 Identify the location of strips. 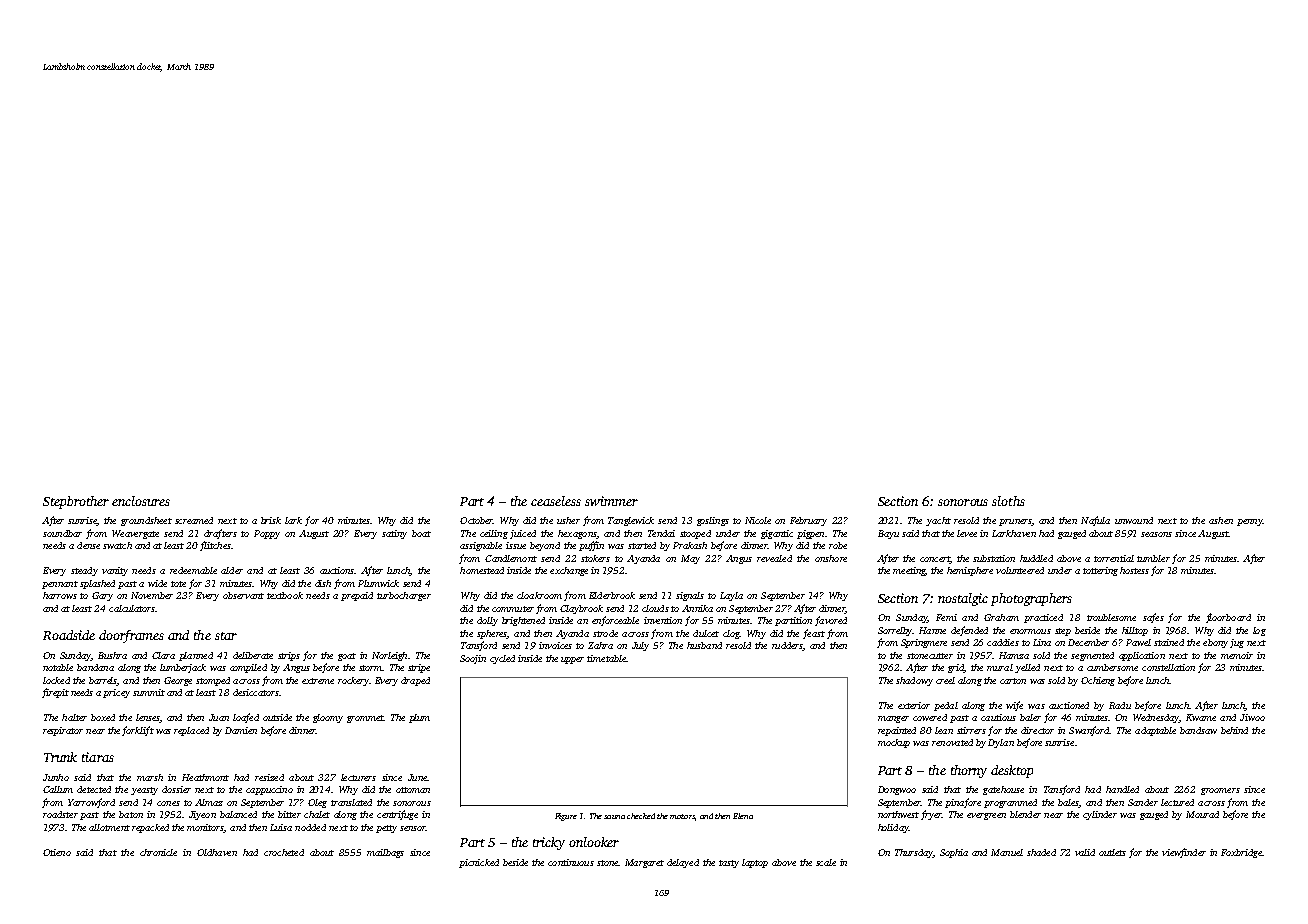
(289, 656).
